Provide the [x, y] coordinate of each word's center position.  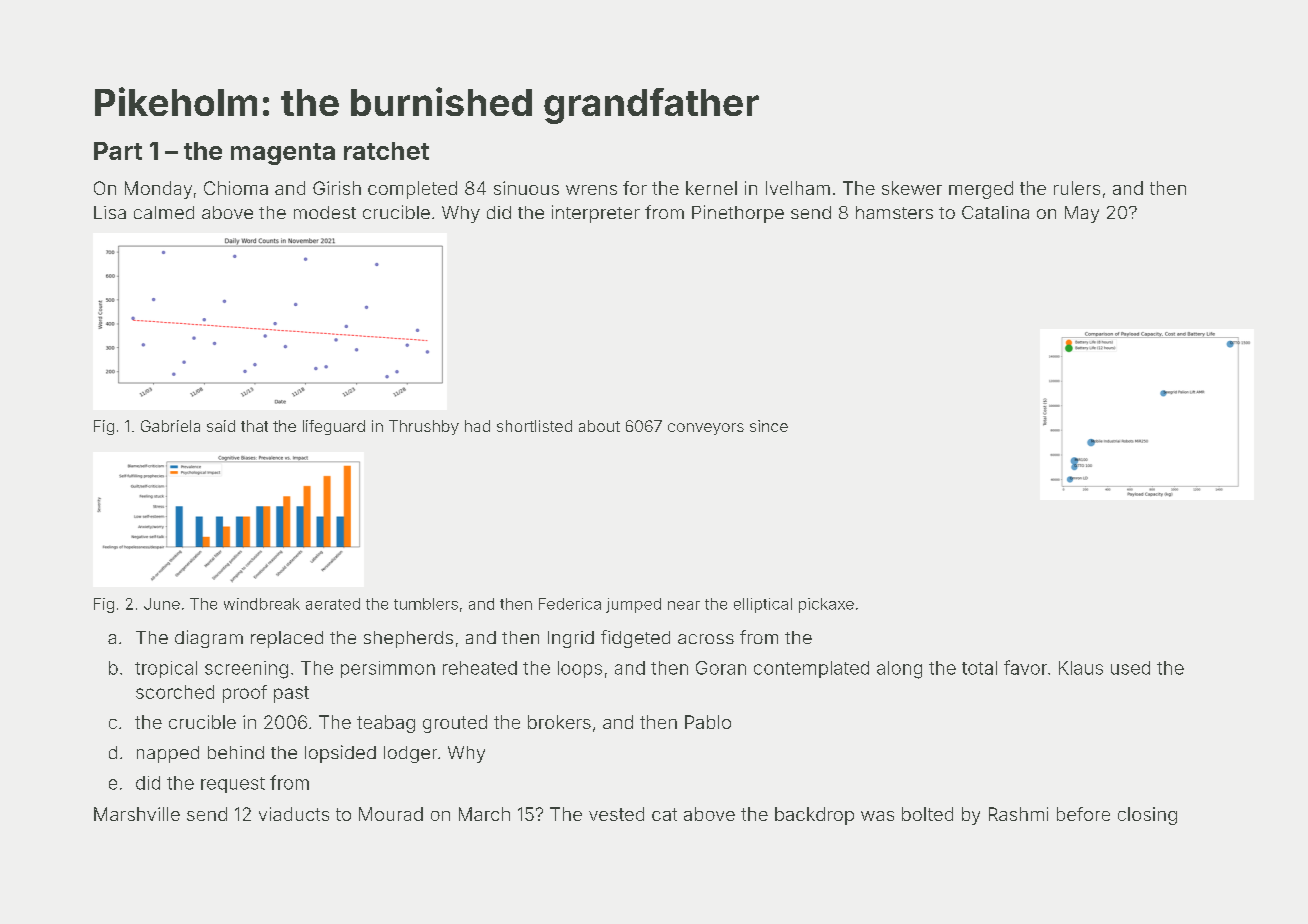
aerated [333, 604]
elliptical [763, 605]
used [1130, 668]
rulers [1077, 188]
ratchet [386, 151]
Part [118, 151]
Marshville [137, 814]
